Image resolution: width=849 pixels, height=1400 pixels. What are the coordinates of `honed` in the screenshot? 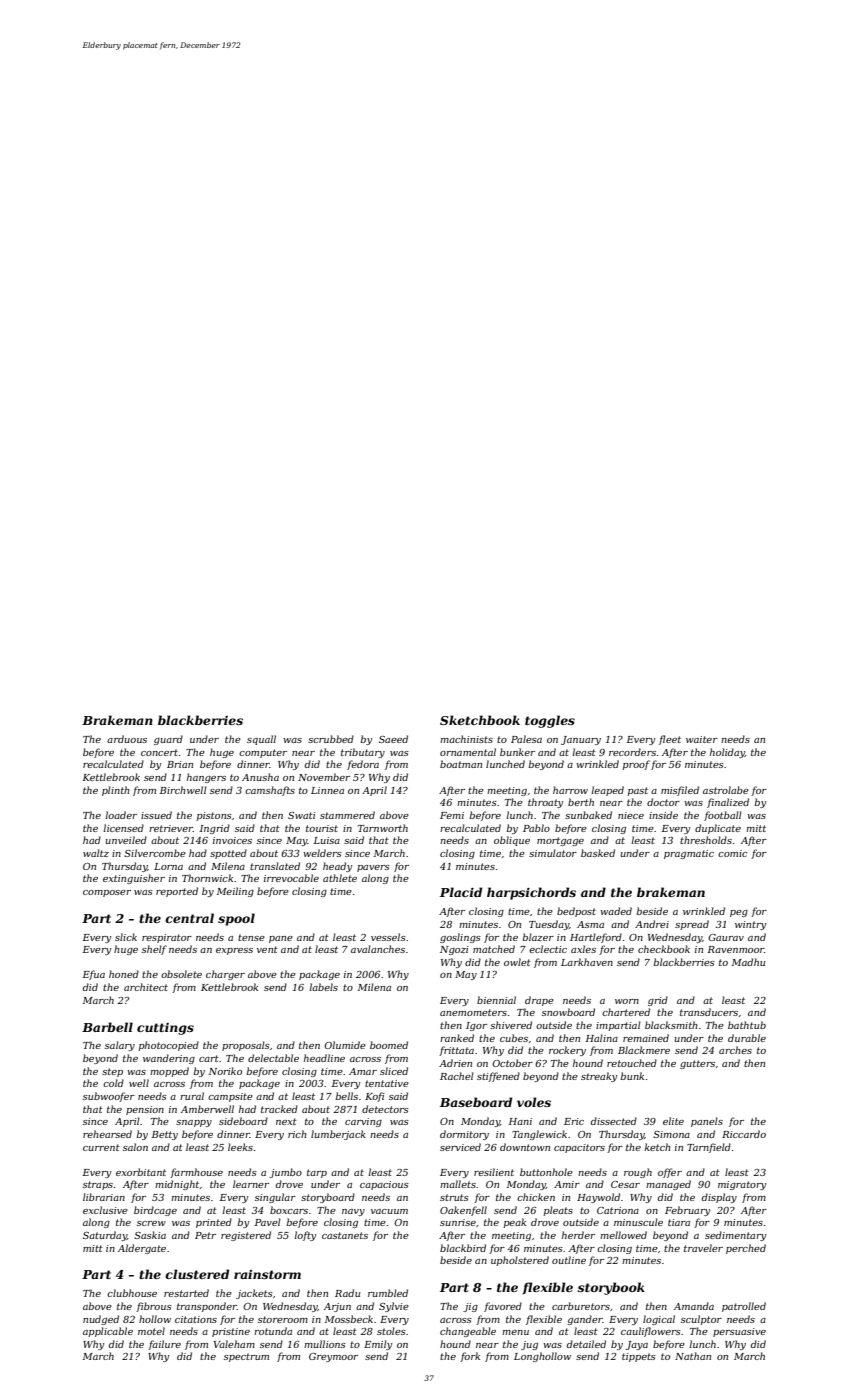 It's located at (124, 974).
